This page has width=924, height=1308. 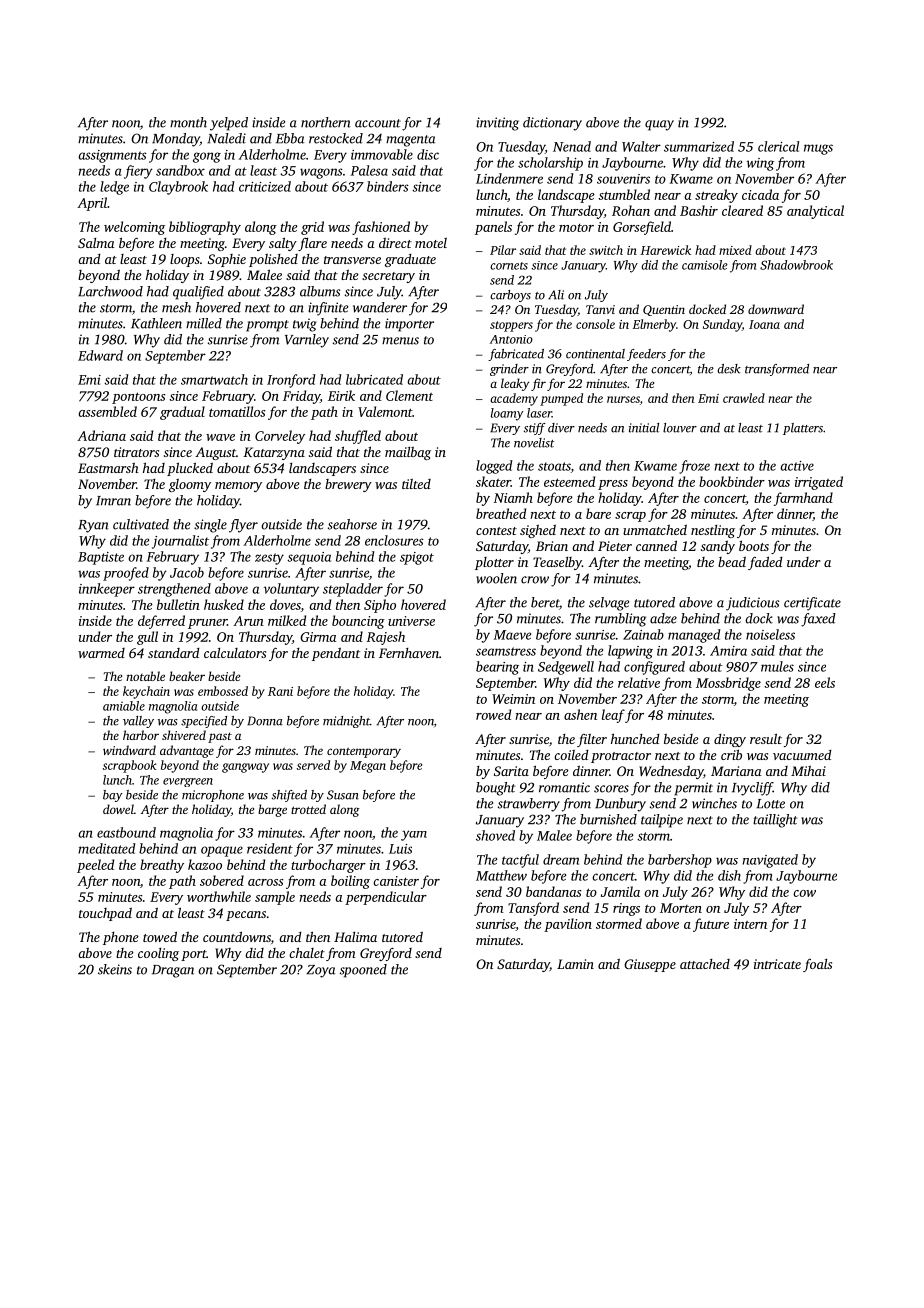 What do you see at coordinates (718, 547) in the page?
I see `sandy` at bounding box center [718, 547].
